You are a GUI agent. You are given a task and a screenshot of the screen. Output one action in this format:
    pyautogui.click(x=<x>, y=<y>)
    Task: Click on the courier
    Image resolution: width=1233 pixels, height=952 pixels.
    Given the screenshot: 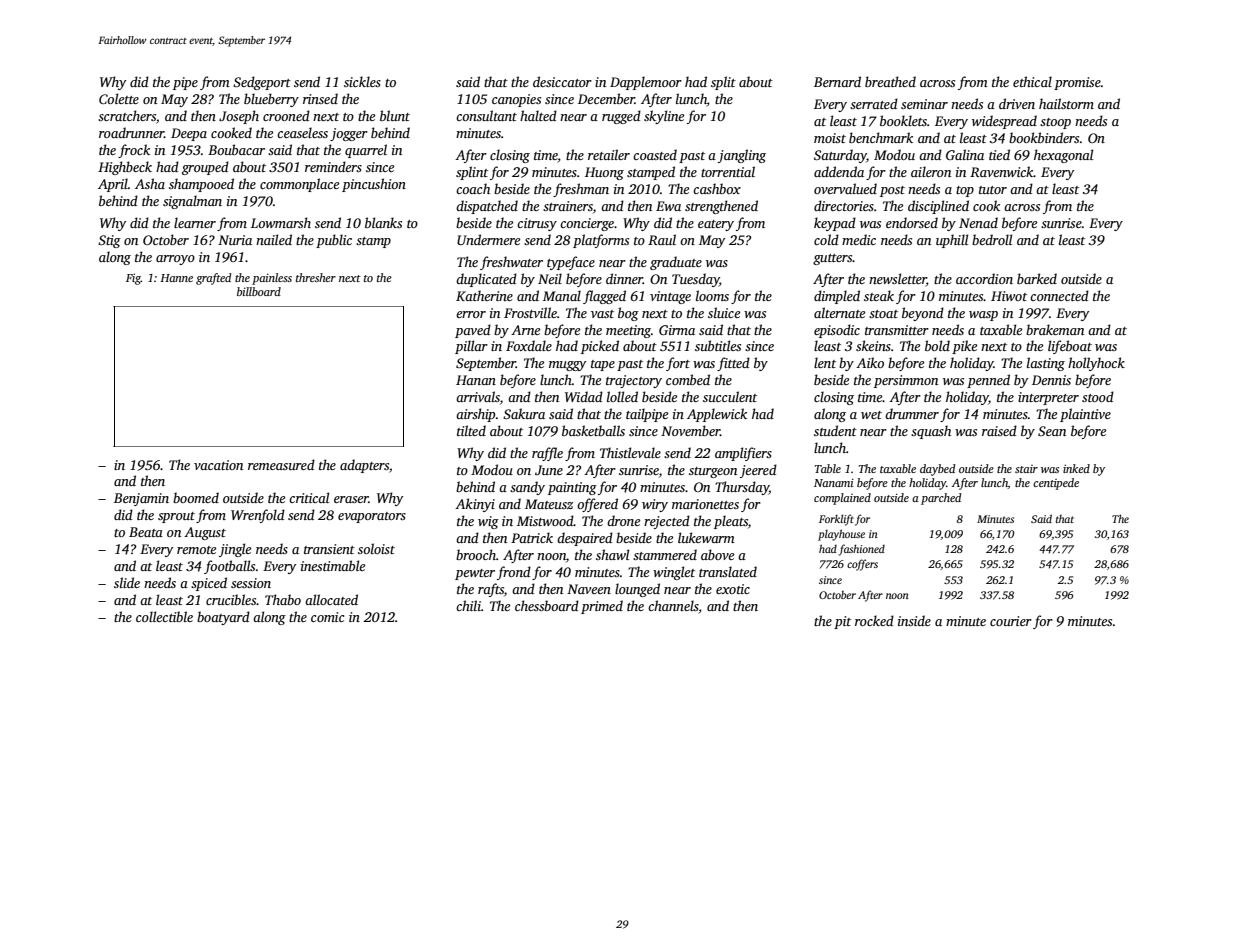 What is the action you would take?
    pyautogui.click(x=1011, y=621)
